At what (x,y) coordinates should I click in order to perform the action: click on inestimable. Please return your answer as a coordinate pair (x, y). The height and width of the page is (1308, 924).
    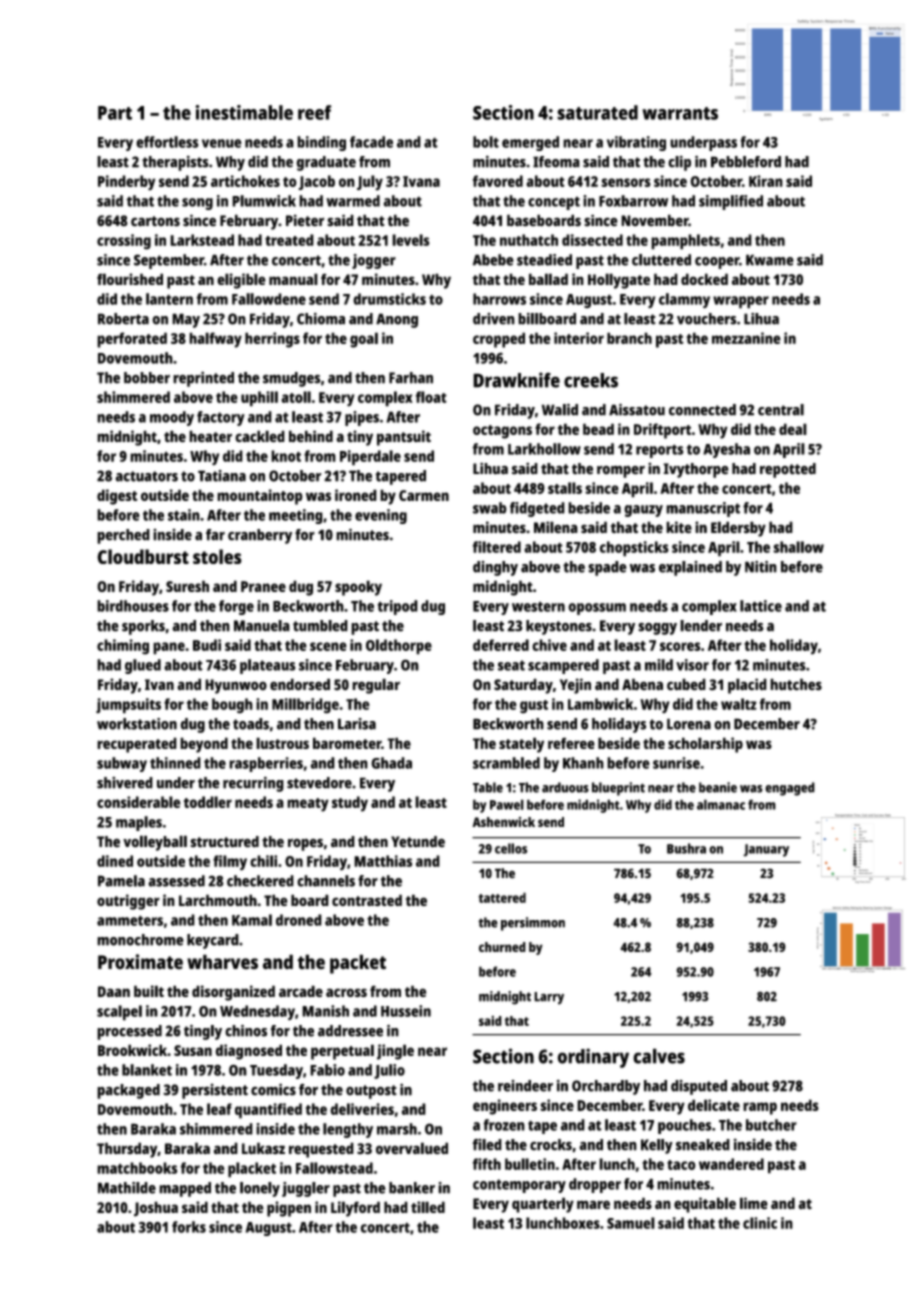
    Looking at the image, I should click on (244, 112).
